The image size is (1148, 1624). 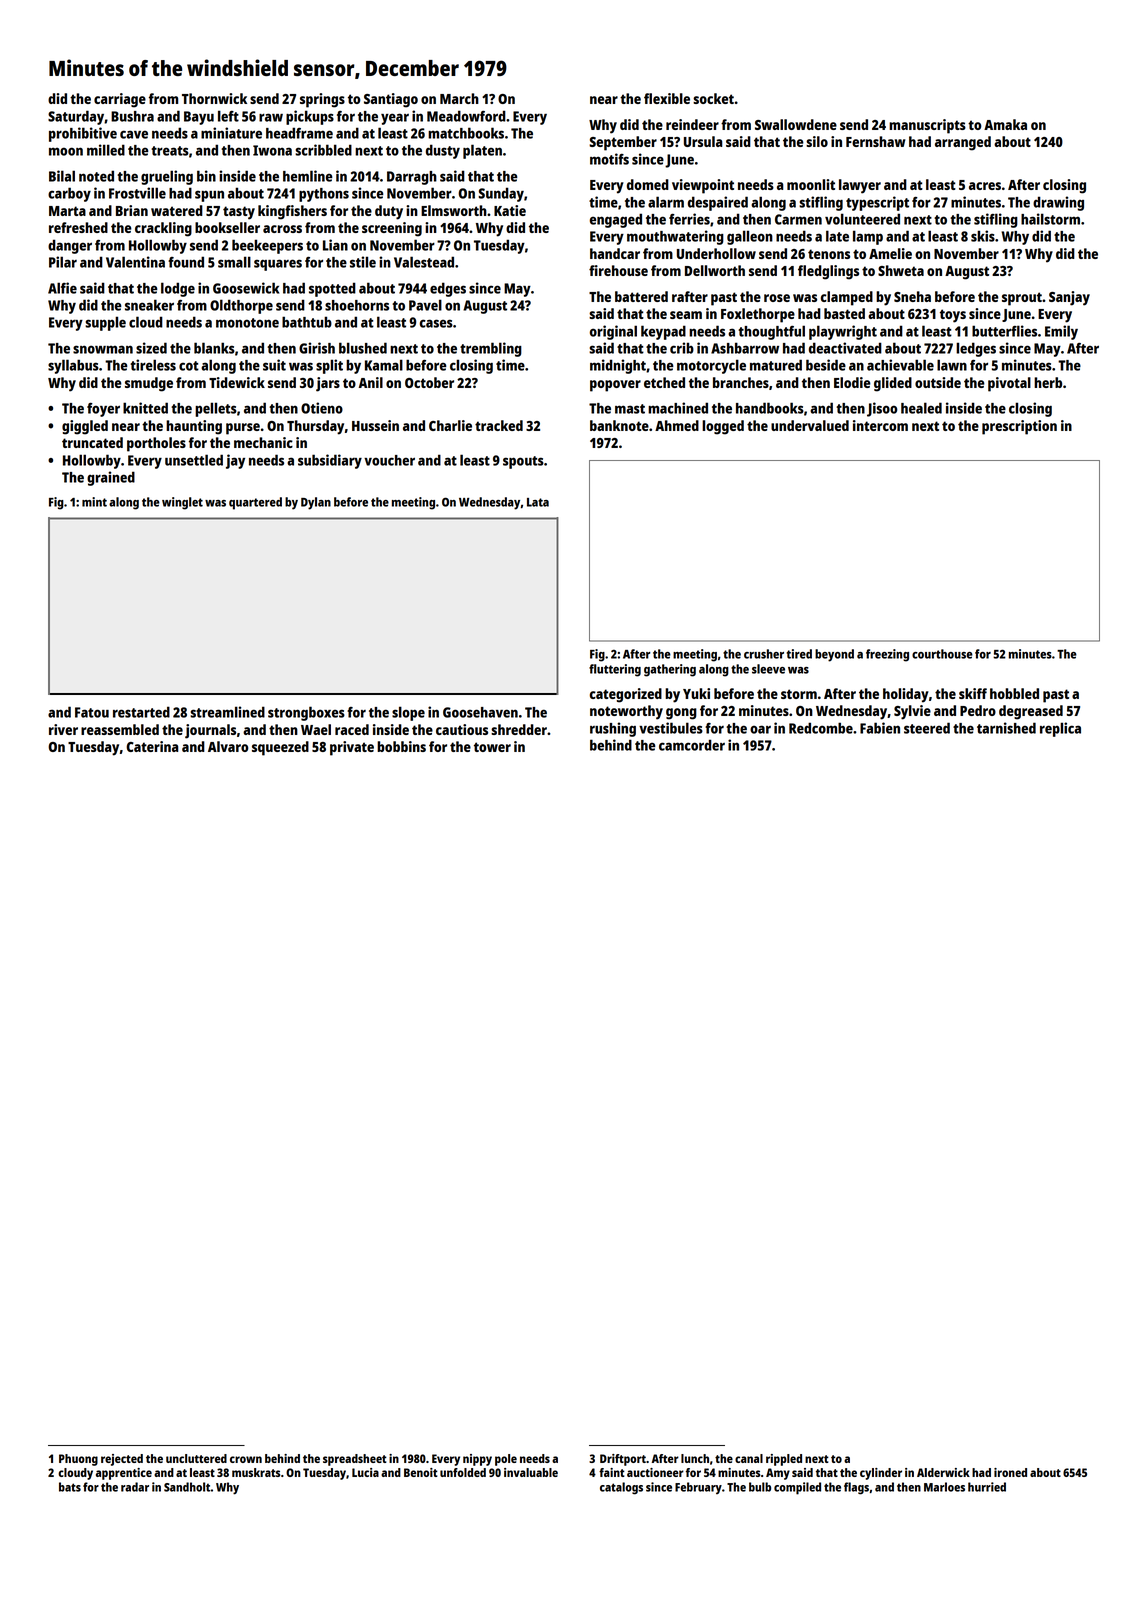 I want to click on nippy, so click(x=477, y=1460).
